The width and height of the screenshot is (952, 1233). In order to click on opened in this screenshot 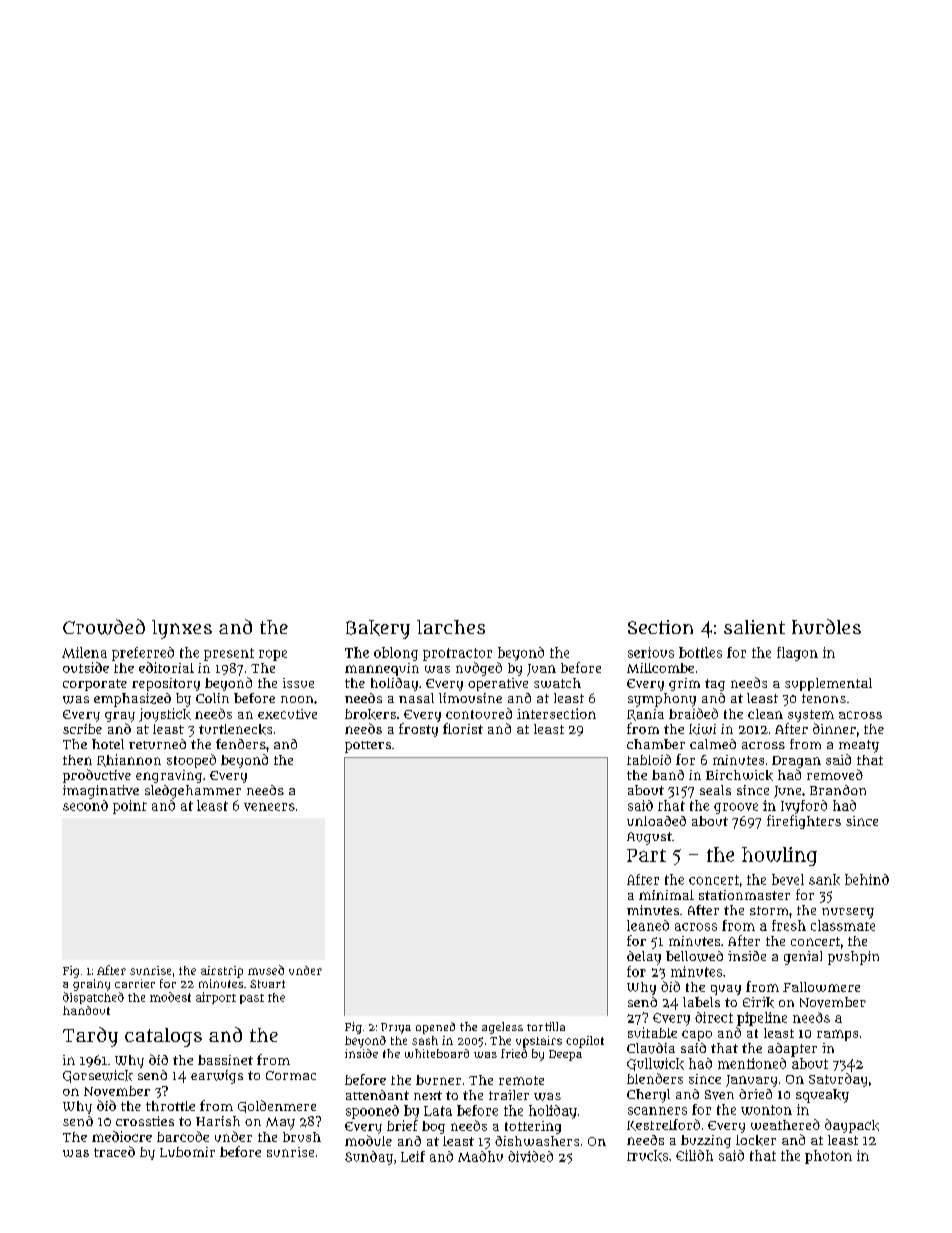, I will do `click(435, 1028)`.
